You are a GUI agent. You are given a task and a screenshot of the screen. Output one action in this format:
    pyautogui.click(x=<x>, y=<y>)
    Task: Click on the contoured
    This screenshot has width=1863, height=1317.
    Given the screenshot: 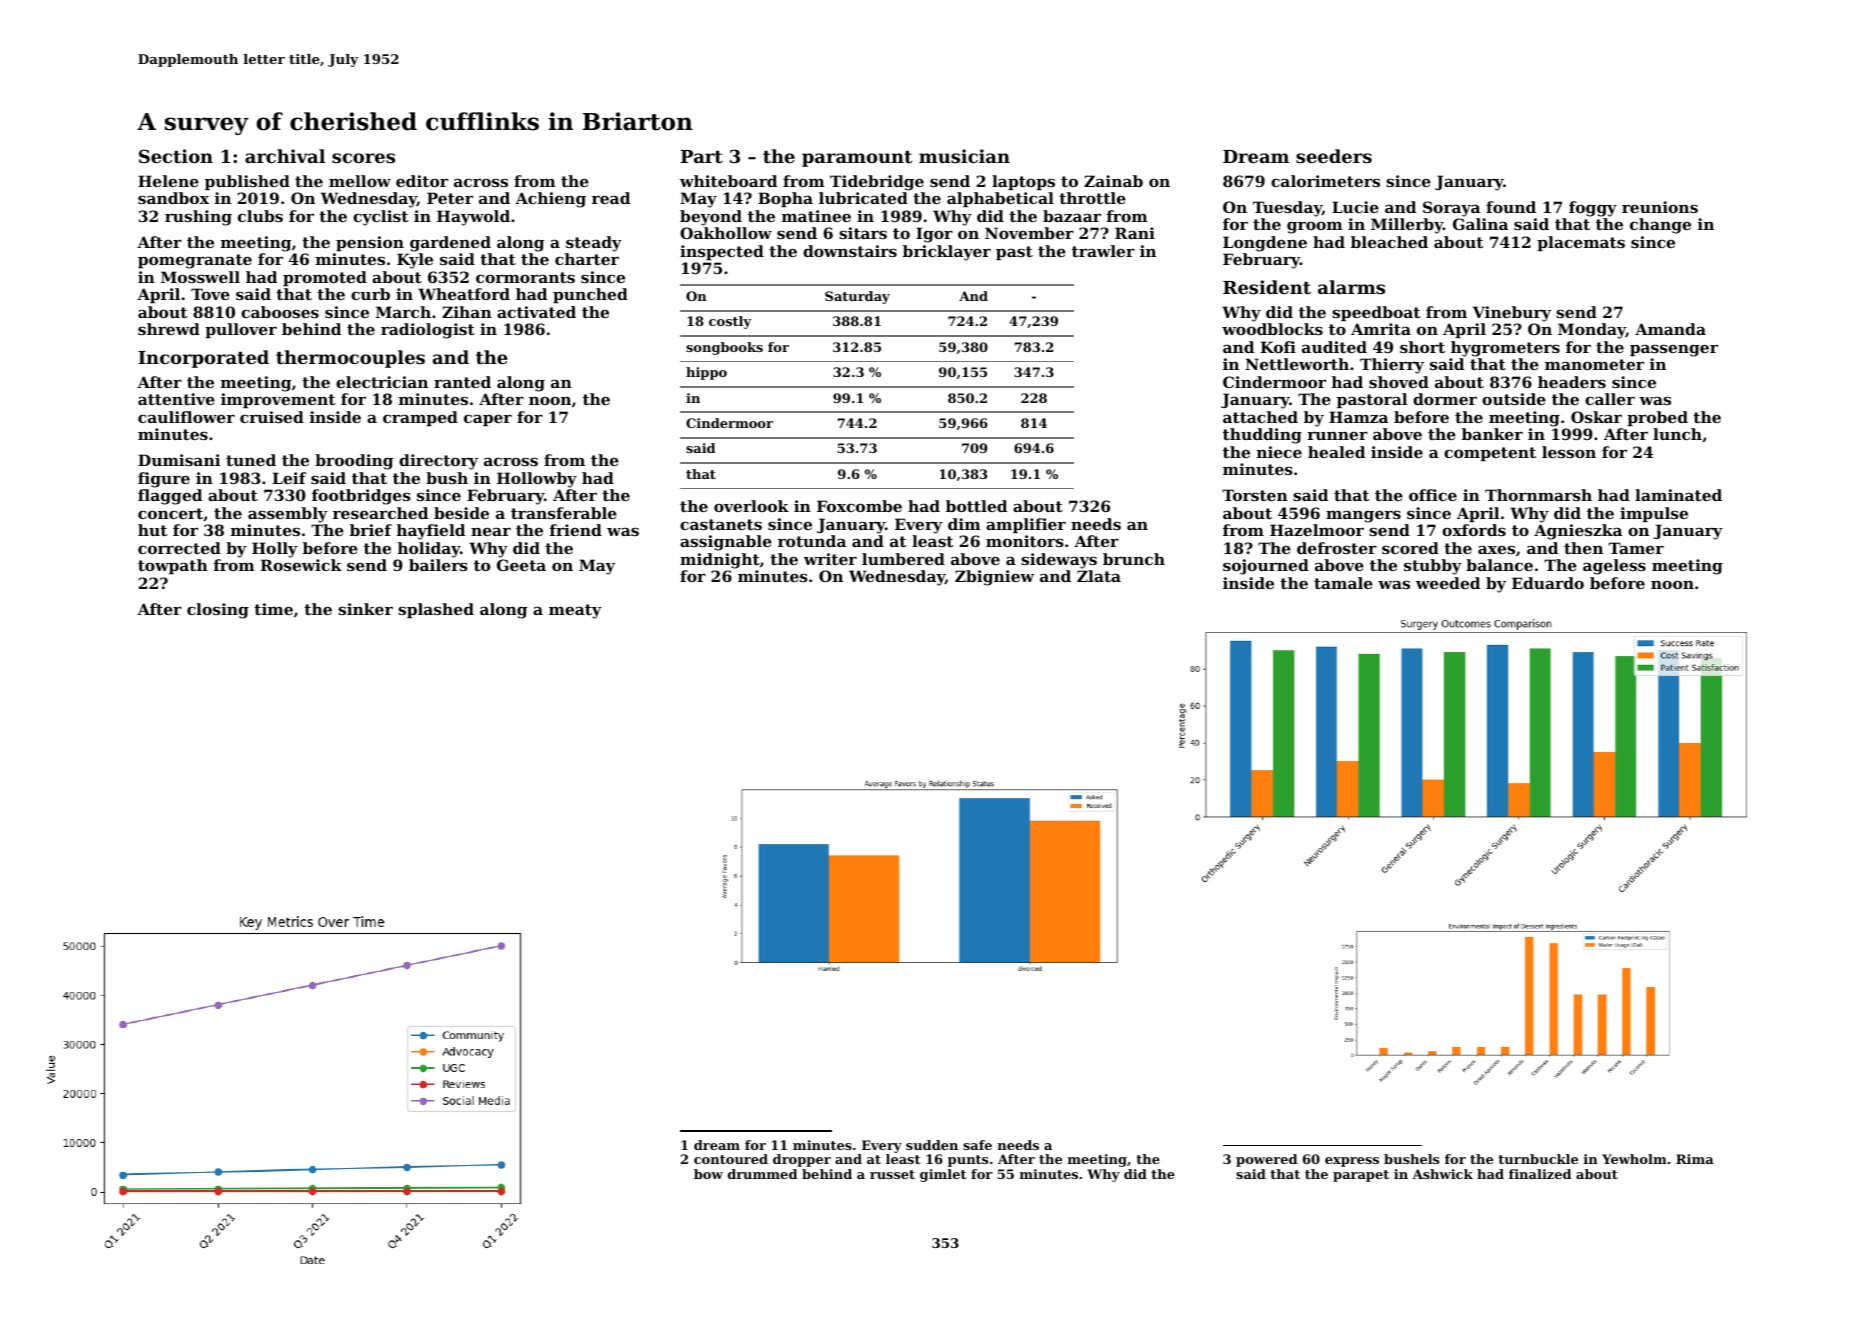 What is the action you would take?
    pyautogui.click(x=731, y=1159)
